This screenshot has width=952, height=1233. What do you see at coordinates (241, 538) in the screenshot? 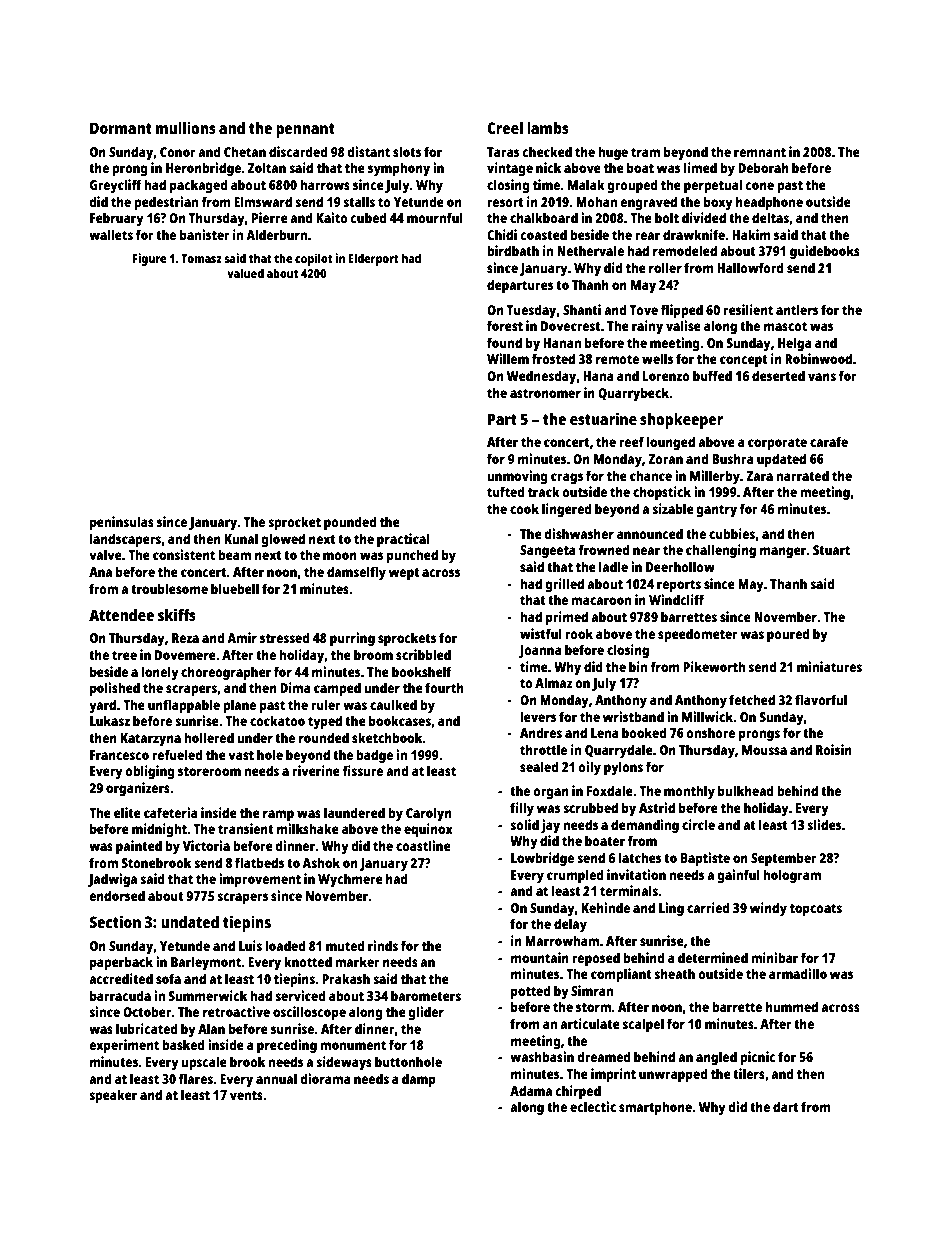
I see `Kunal` at bounding box center [241, 538].
